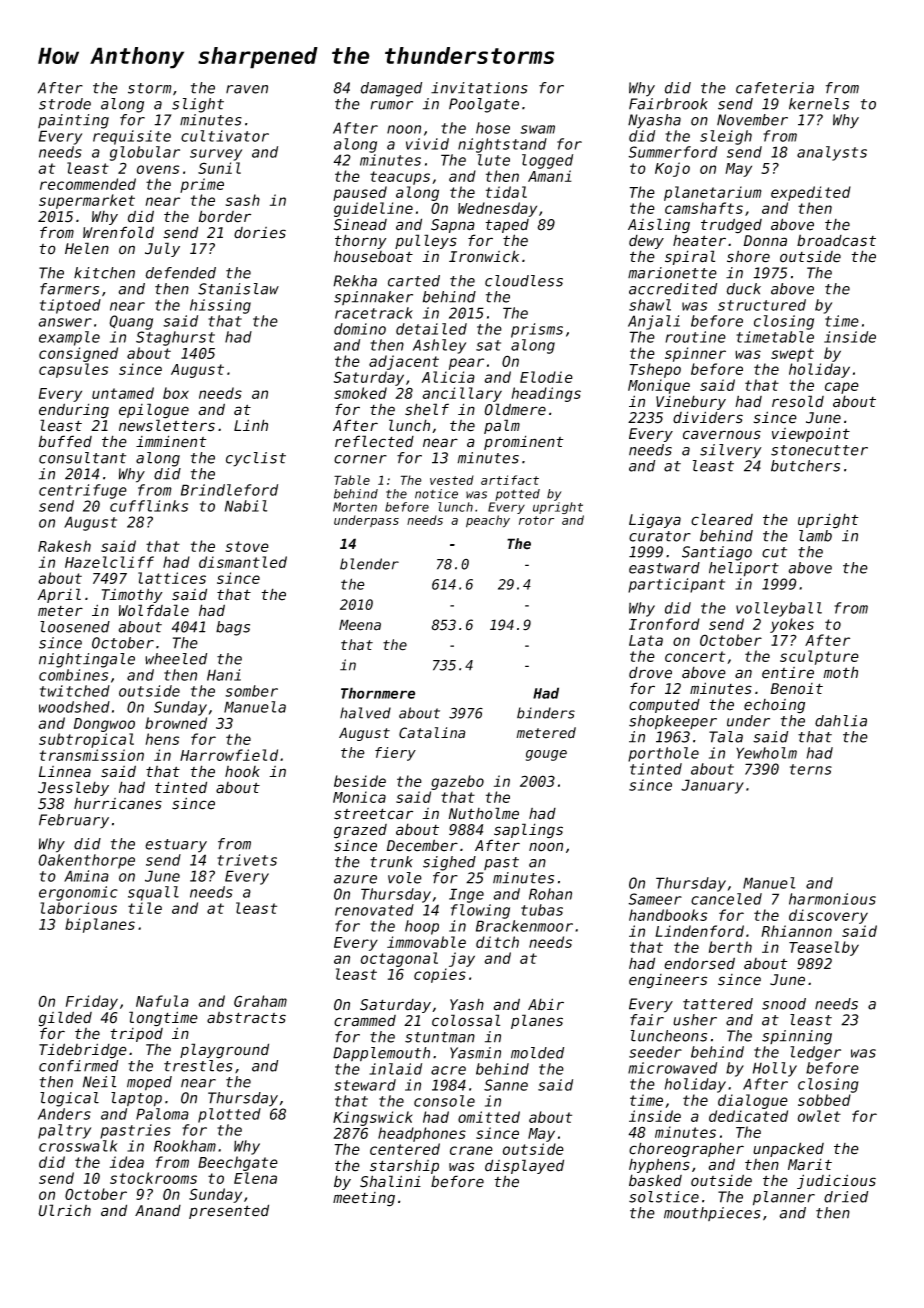 This image has width=924, height=1308. Describe the element at coordinates (792, 355) in the image. I see `swept` at that location.
